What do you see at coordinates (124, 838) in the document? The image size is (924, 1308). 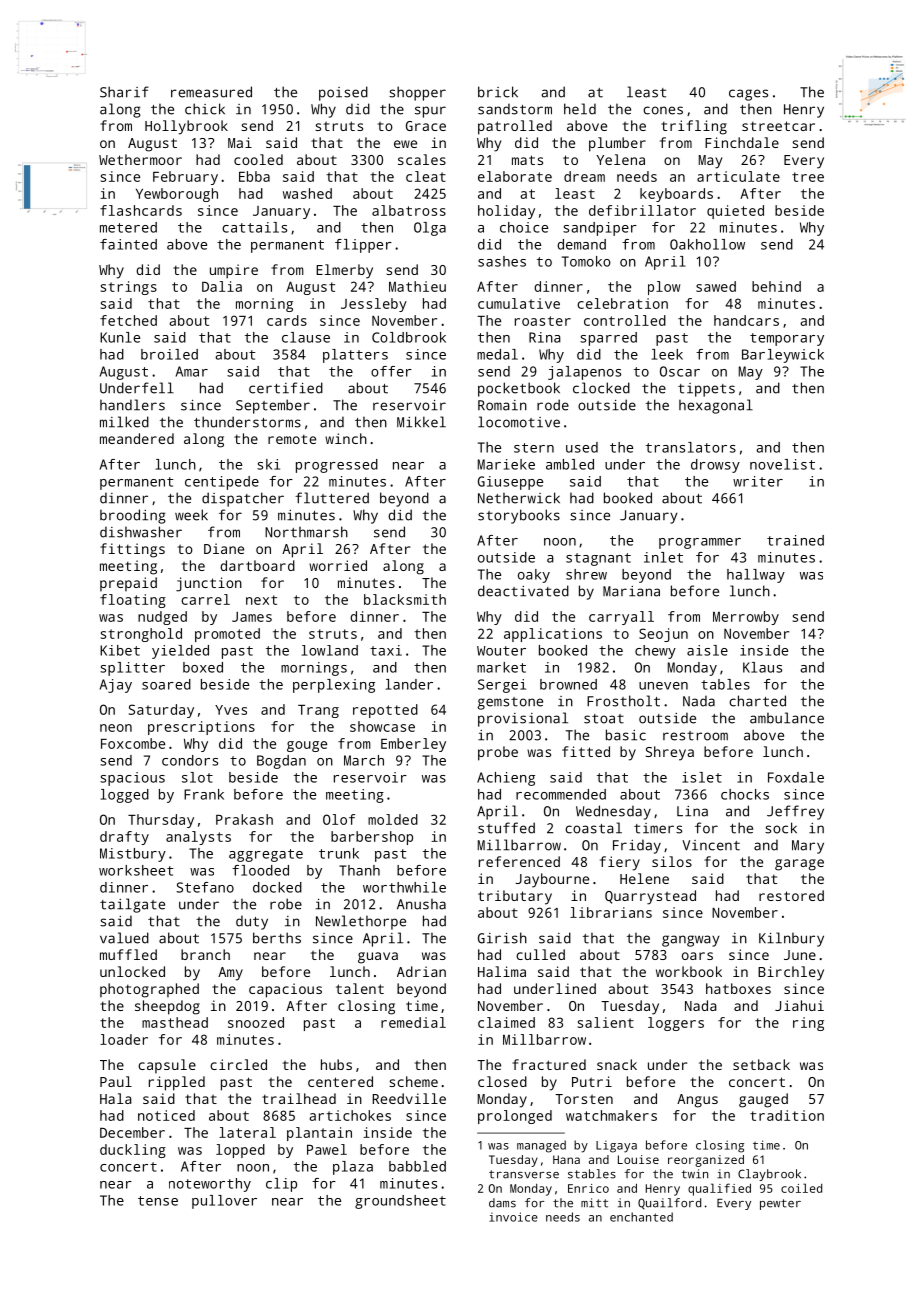 I see `drafty` at bounding box center [124, 838].
